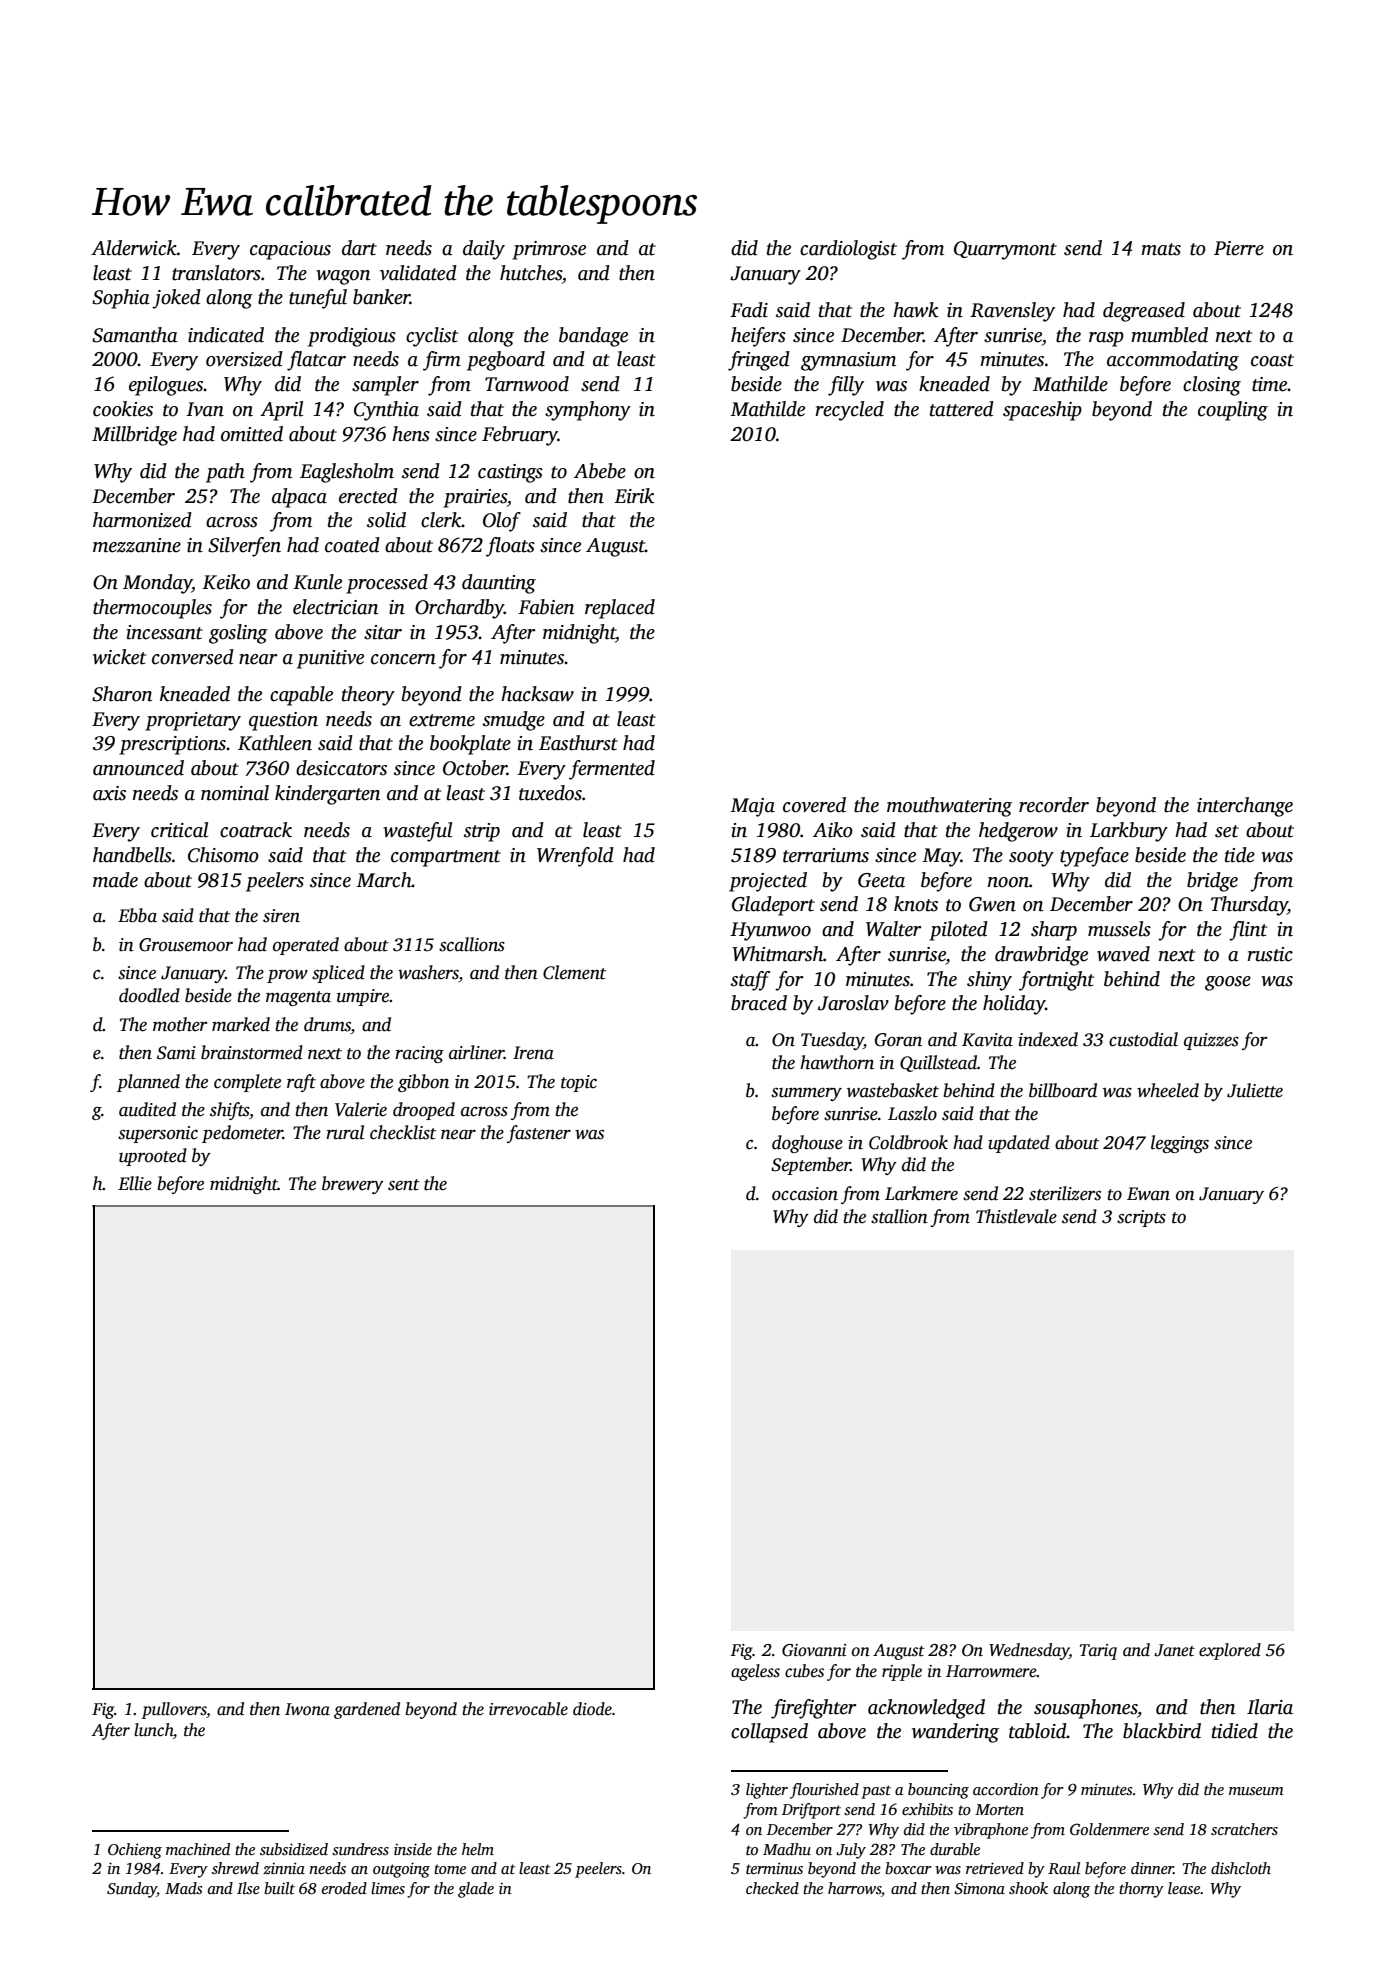 The width and height of the screenshot is (1386, 1969). What do you see at coordinates (442, 361) in the screenshot?
I see `firm` at bounding box center [442, 361].
